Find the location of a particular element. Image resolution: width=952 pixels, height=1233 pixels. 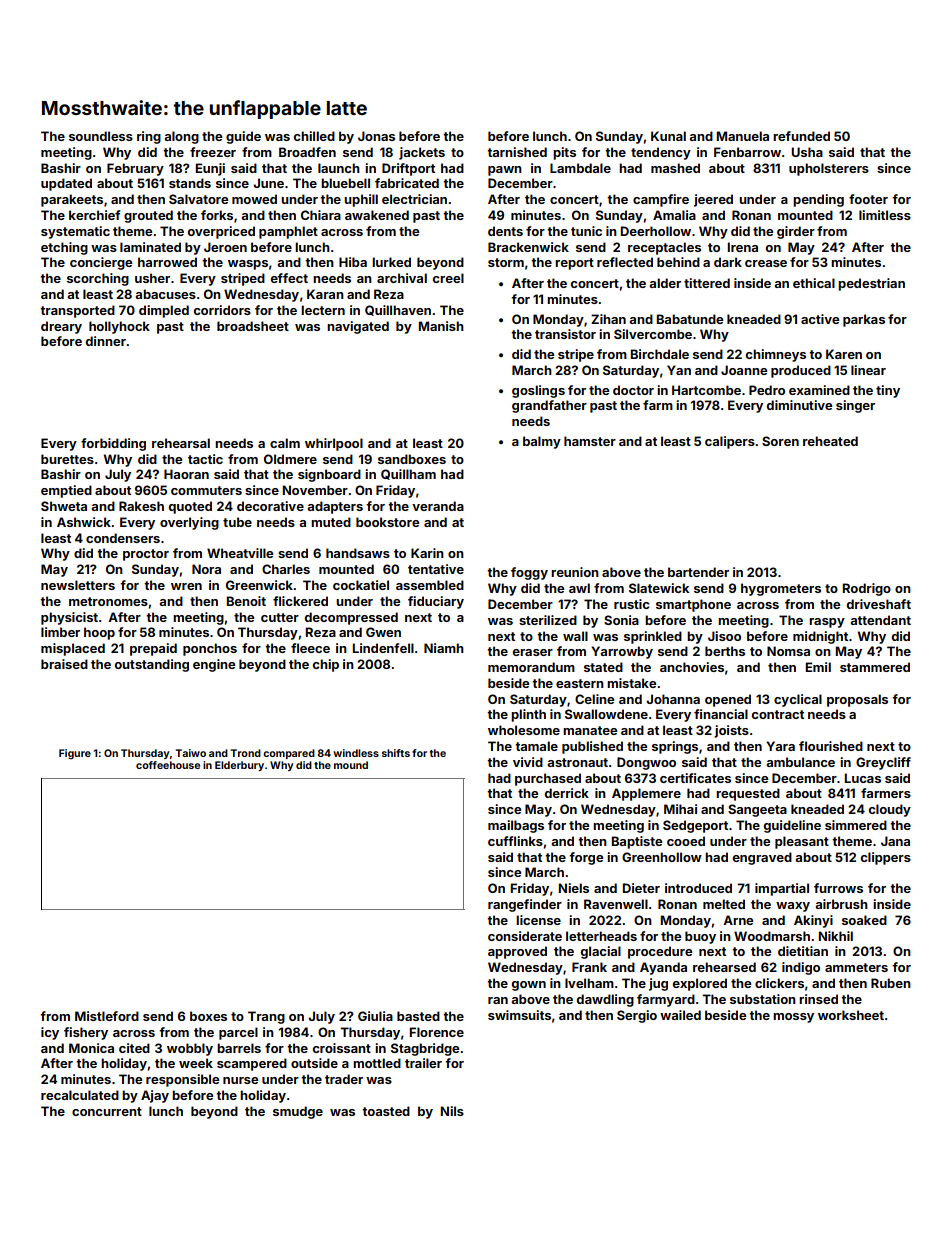

navigated is located at coordinates (358, 327).
